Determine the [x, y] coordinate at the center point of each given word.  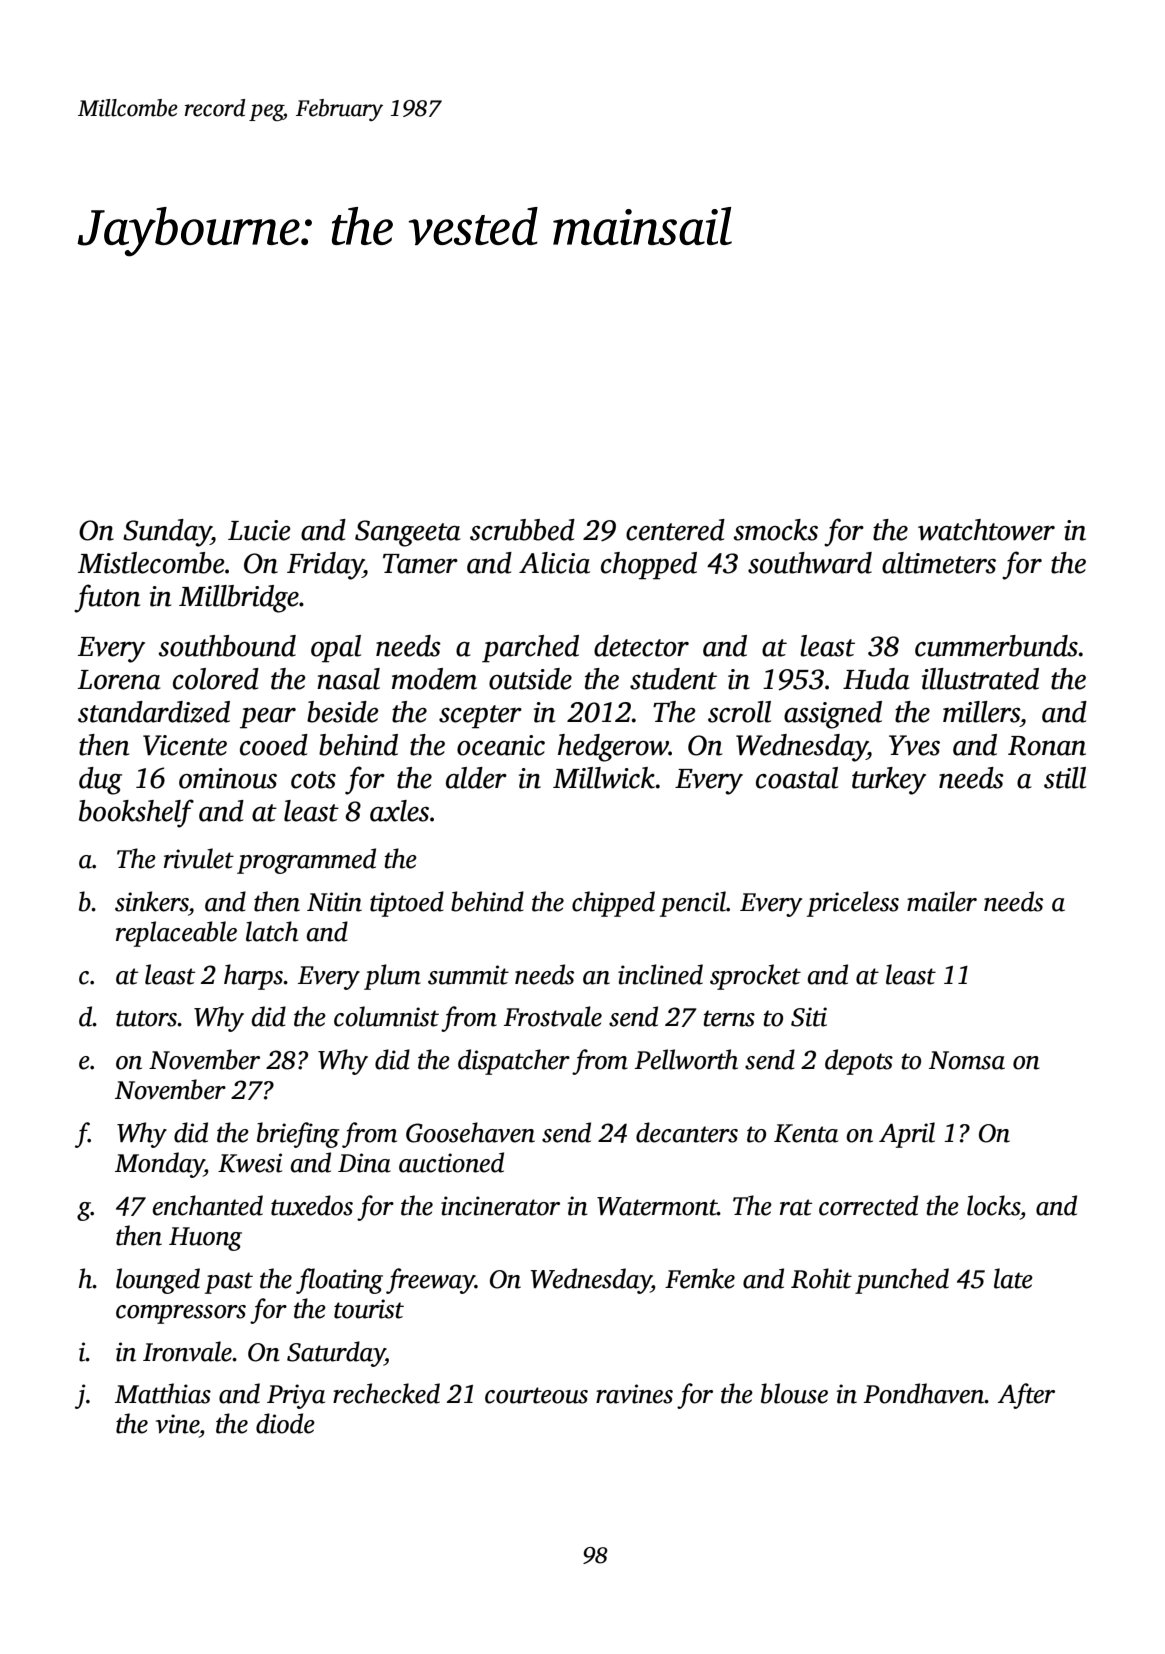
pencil [693, 904]
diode [285, 1423]
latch [272, 931]
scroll [739, 712]
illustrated [980, 679]
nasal [348, 679]
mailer [942, 901]
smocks [775, 530]
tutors [147, 1018]
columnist [386, 1016]
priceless [853, 904]
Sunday [167, 533]
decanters [687, 1132]
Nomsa [967, 1060]
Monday [159, 1165]
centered [675, 530]
